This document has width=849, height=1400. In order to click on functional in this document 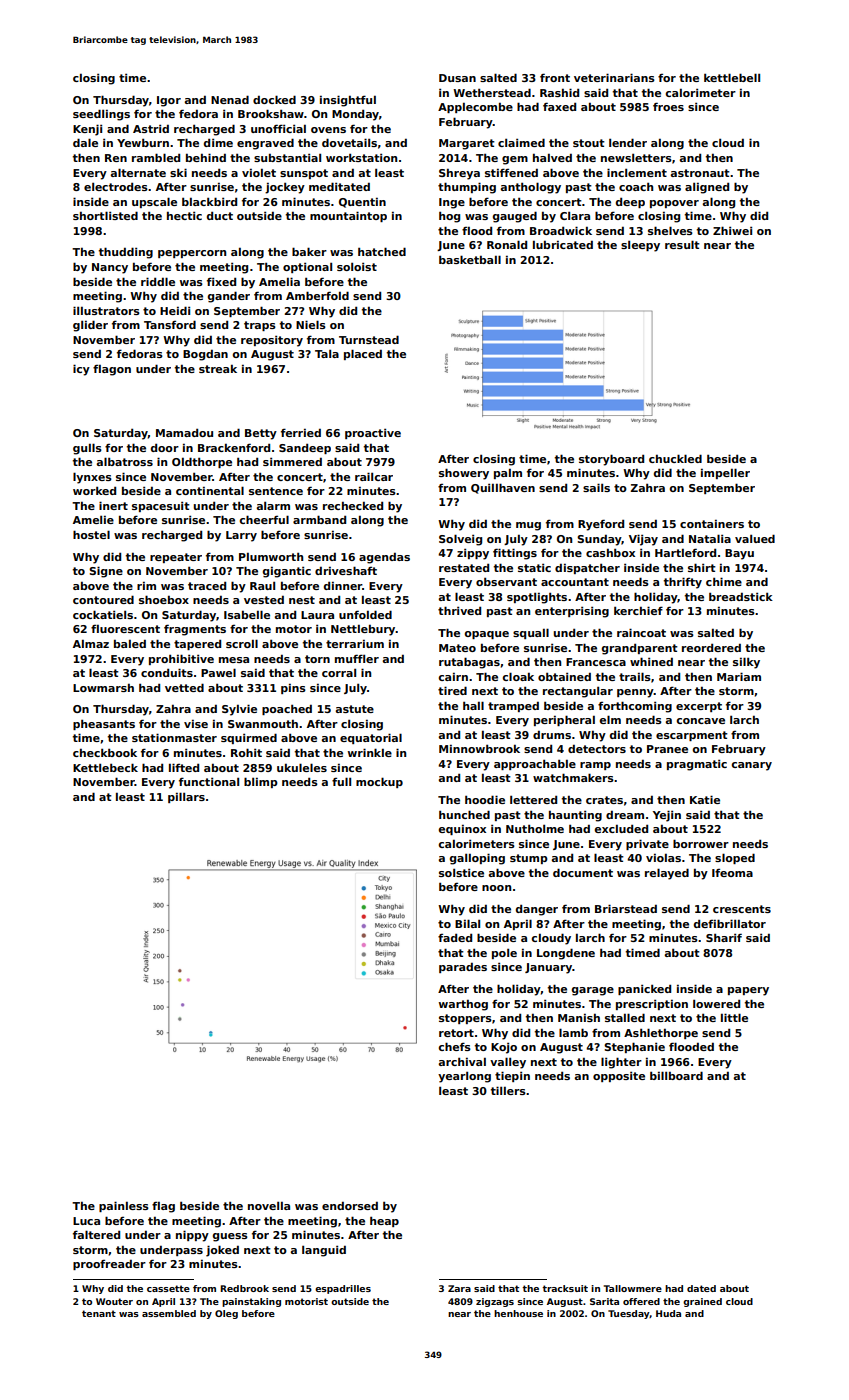, I will do `click(209, 781)`.
